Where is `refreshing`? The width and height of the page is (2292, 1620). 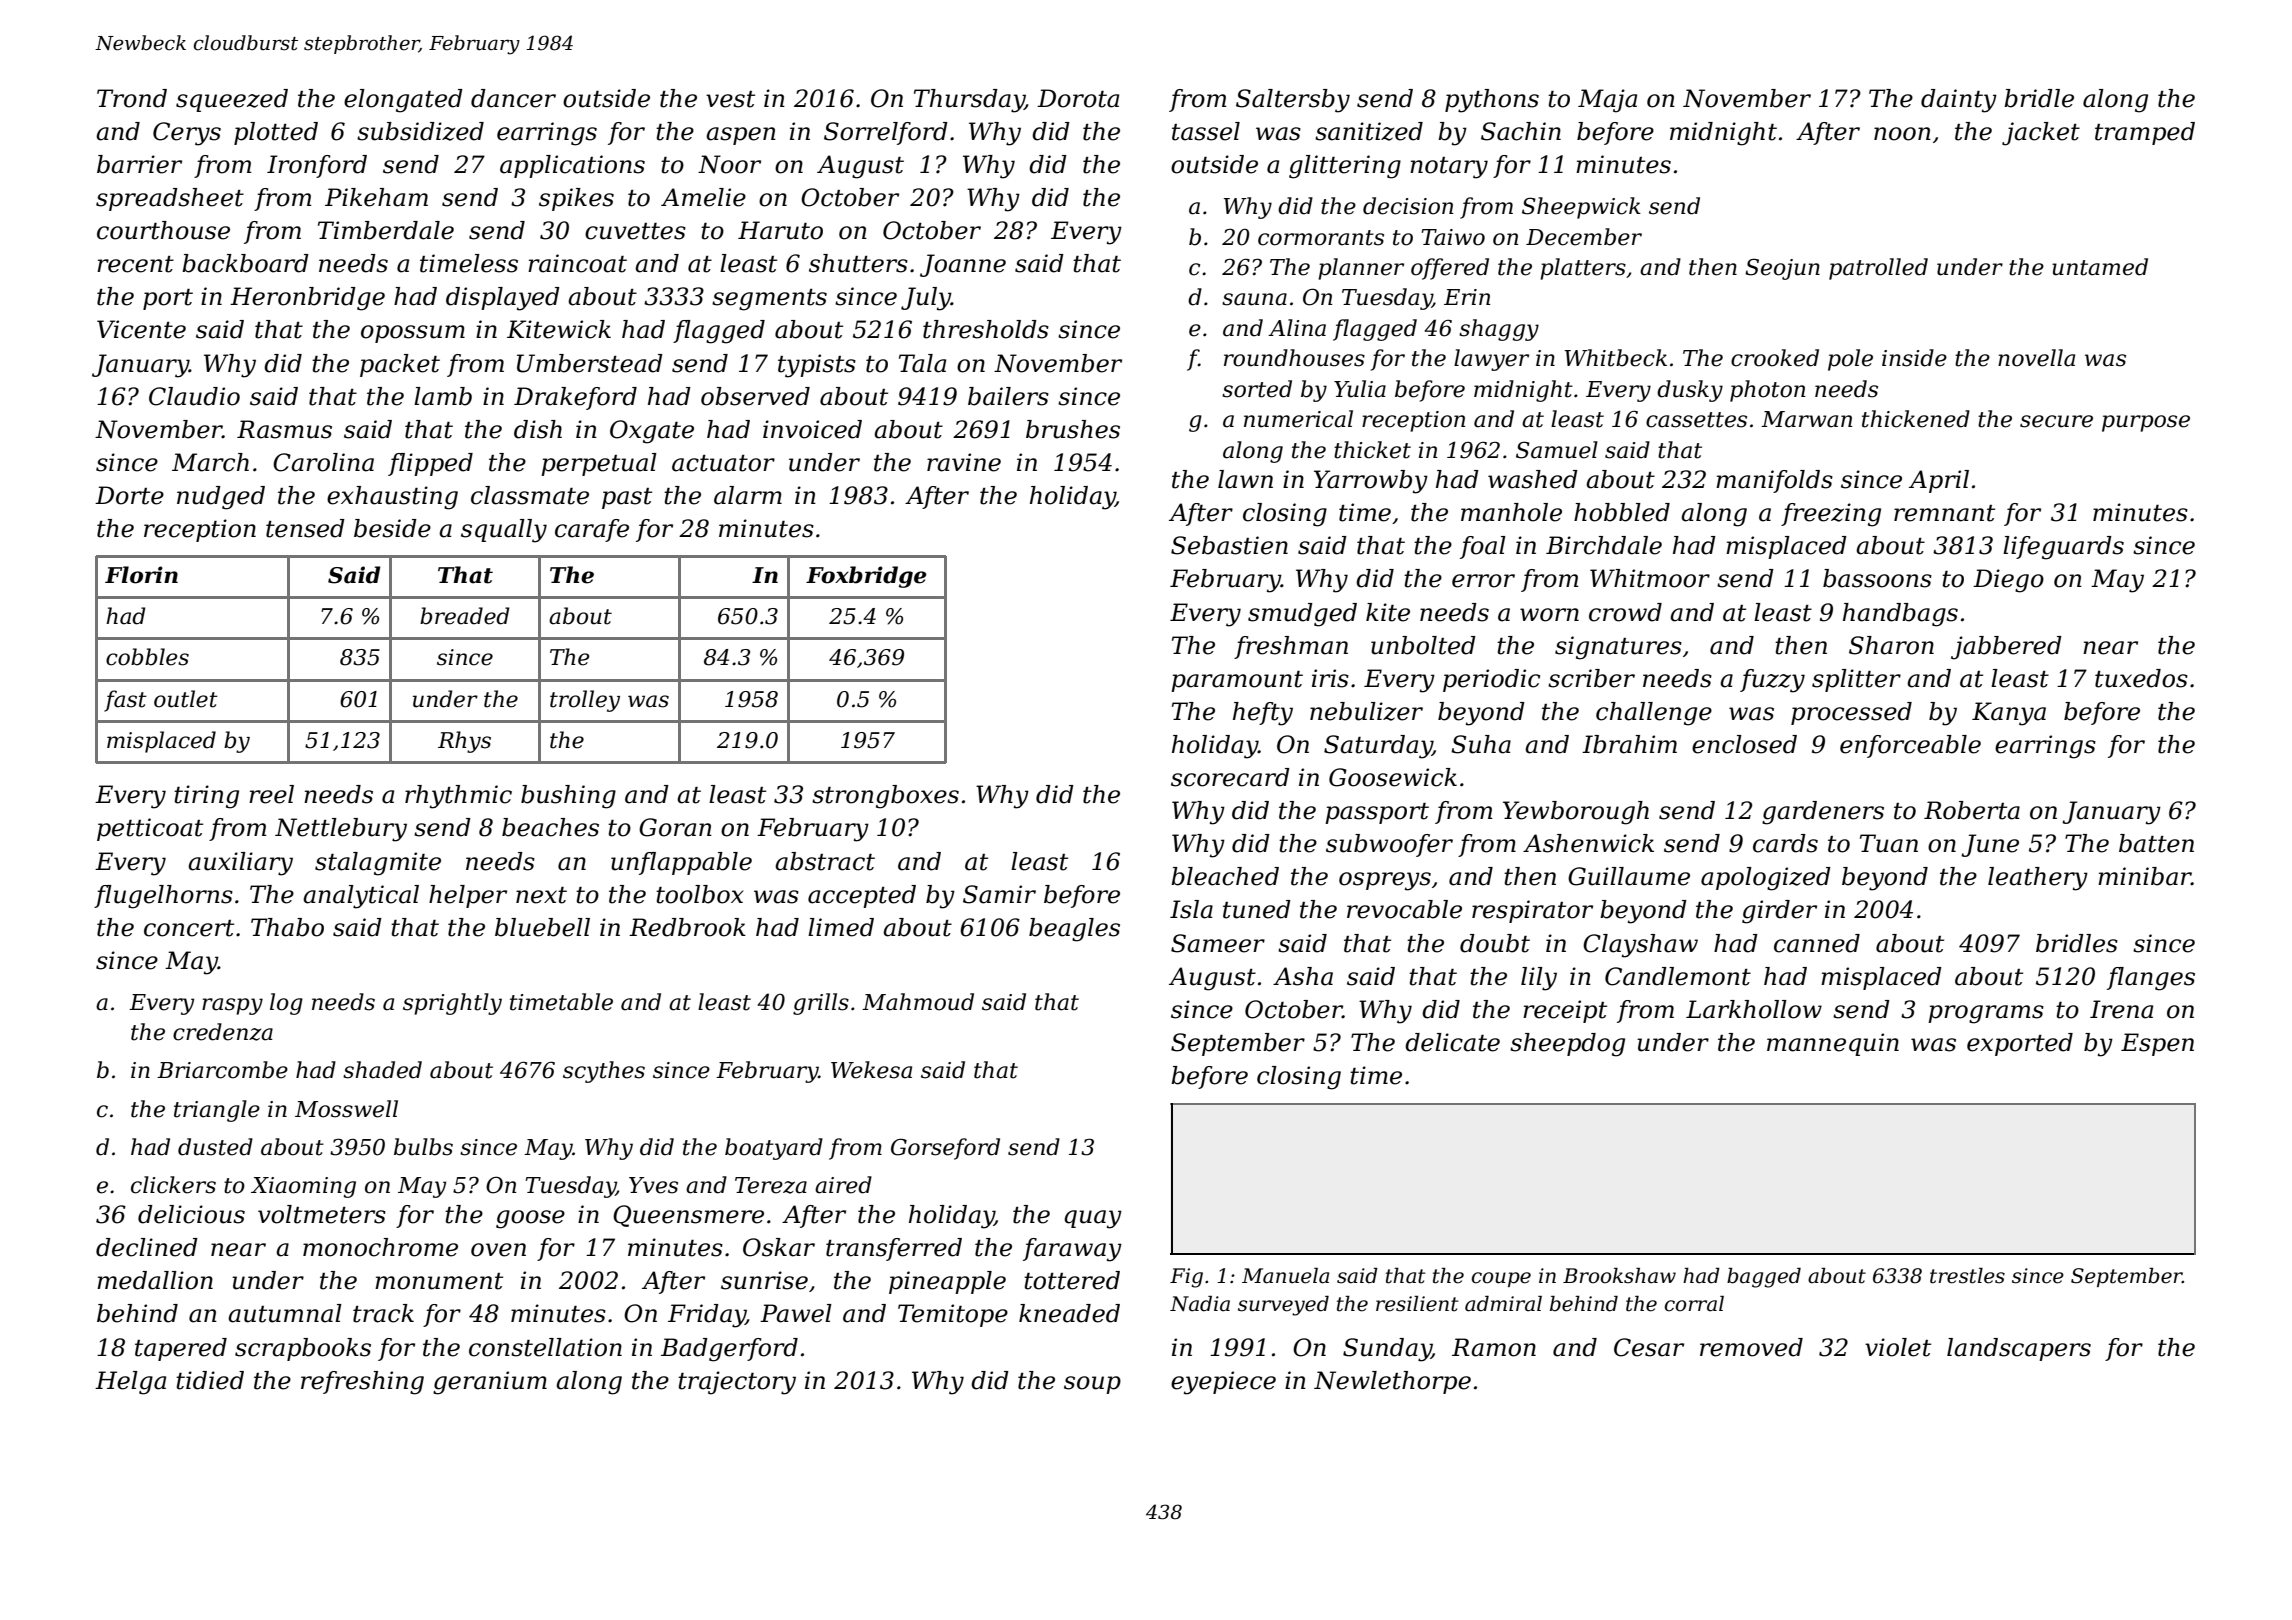 refreshing is located at coordinates (362, 1383).
